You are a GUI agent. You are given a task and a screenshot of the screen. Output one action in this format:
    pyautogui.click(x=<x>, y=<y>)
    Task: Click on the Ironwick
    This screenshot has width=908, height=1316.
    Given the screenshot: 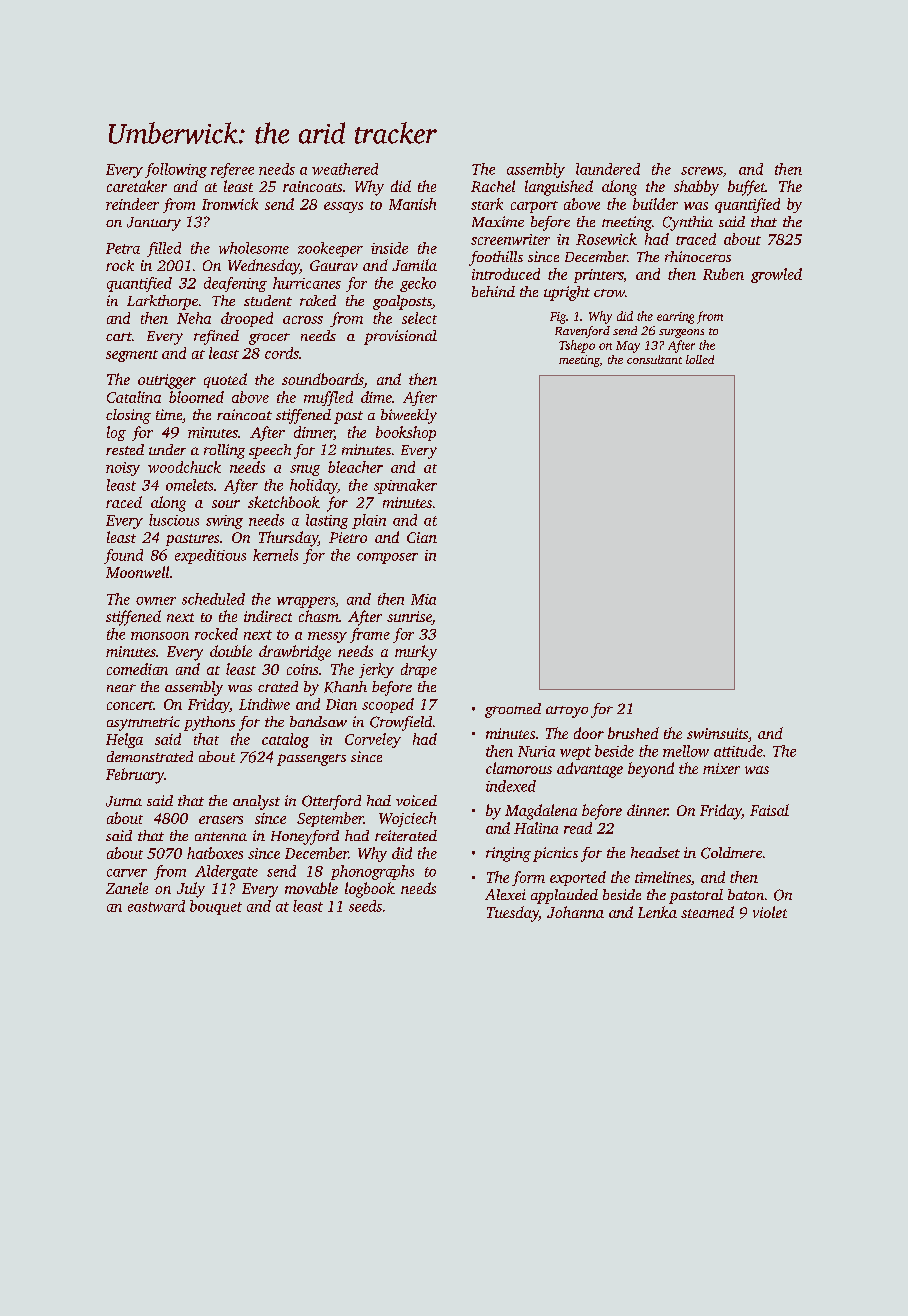 What is the action you would take?
    pyautogui.click(x=230, y=204)
